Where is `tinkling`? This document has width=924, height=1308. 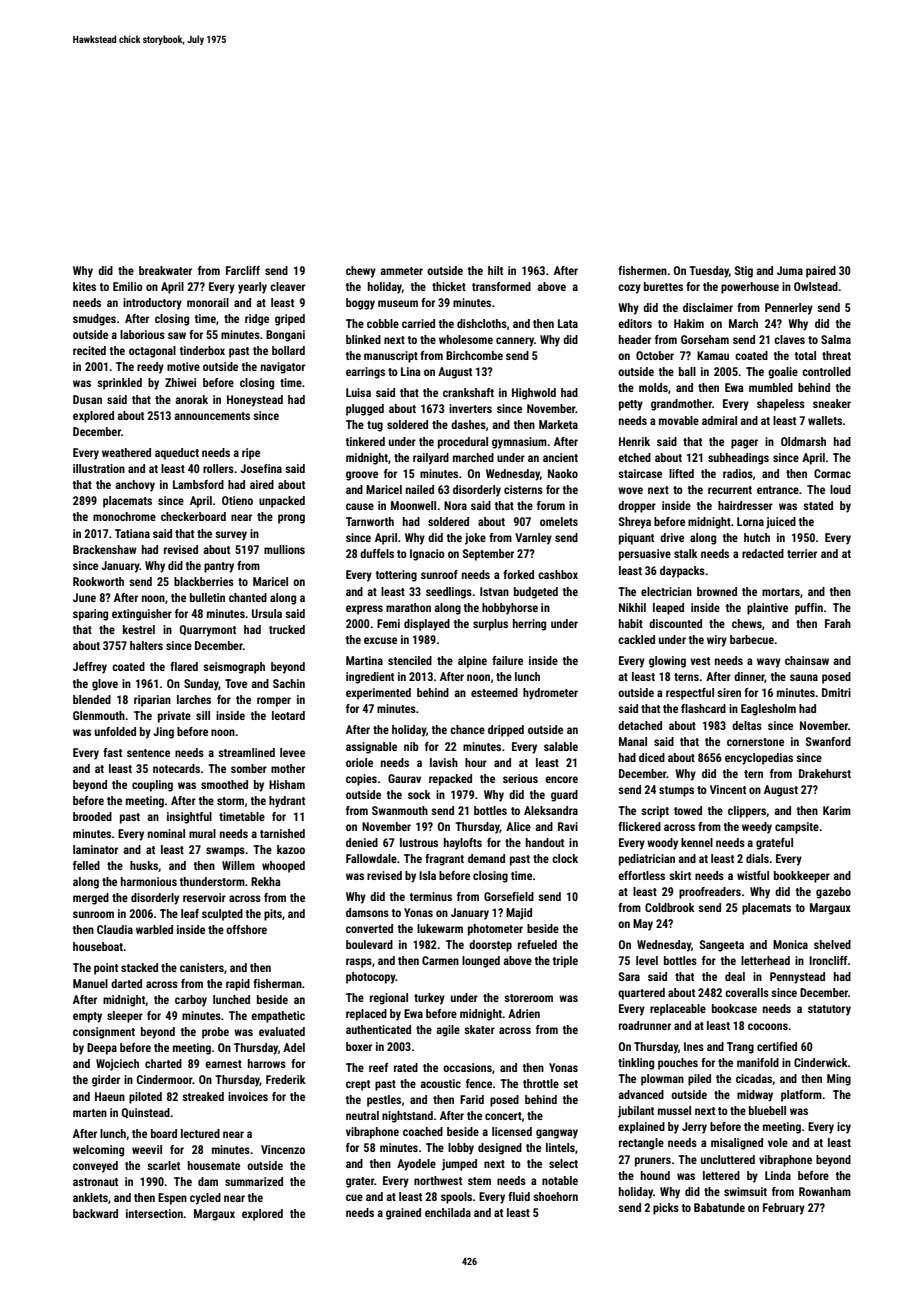 tinkling is located at coordinates (636, 1064).
